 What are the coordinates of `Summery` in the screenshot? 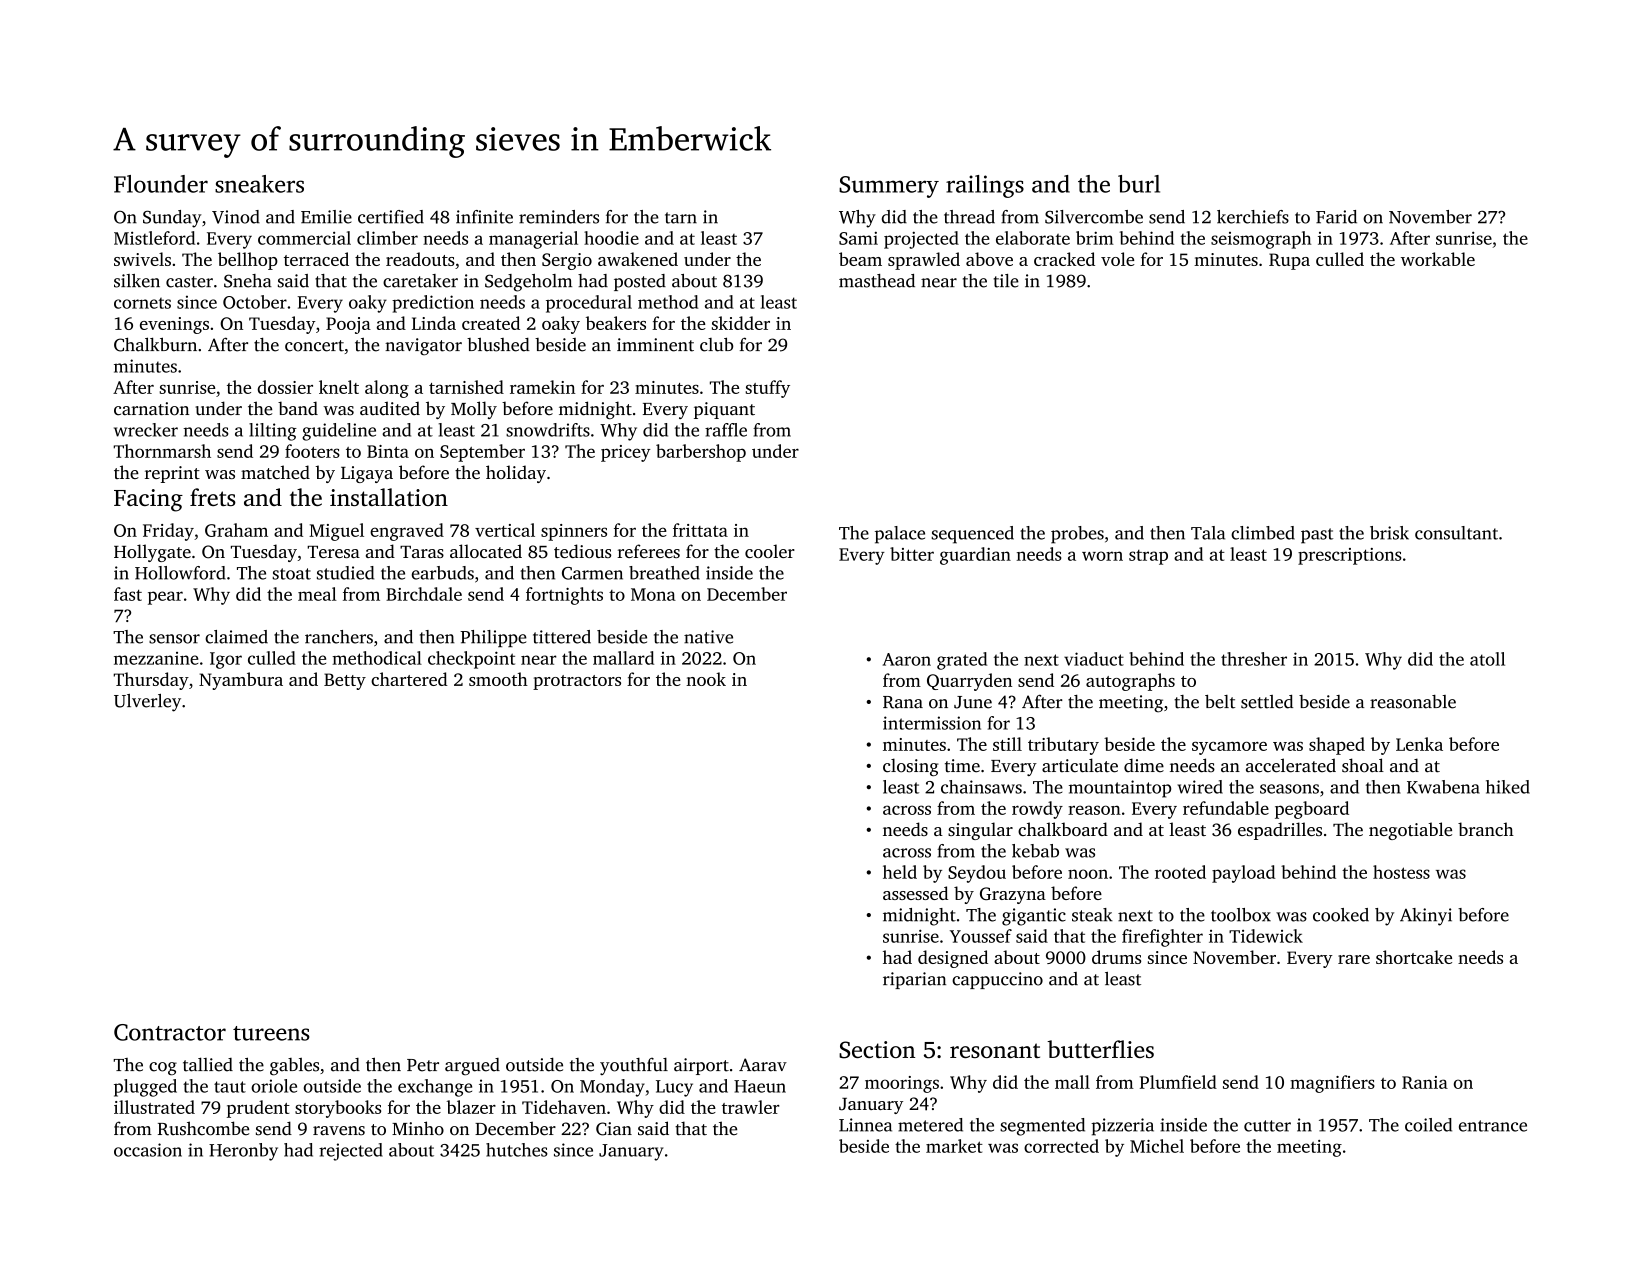 It's located at (889, 187).
